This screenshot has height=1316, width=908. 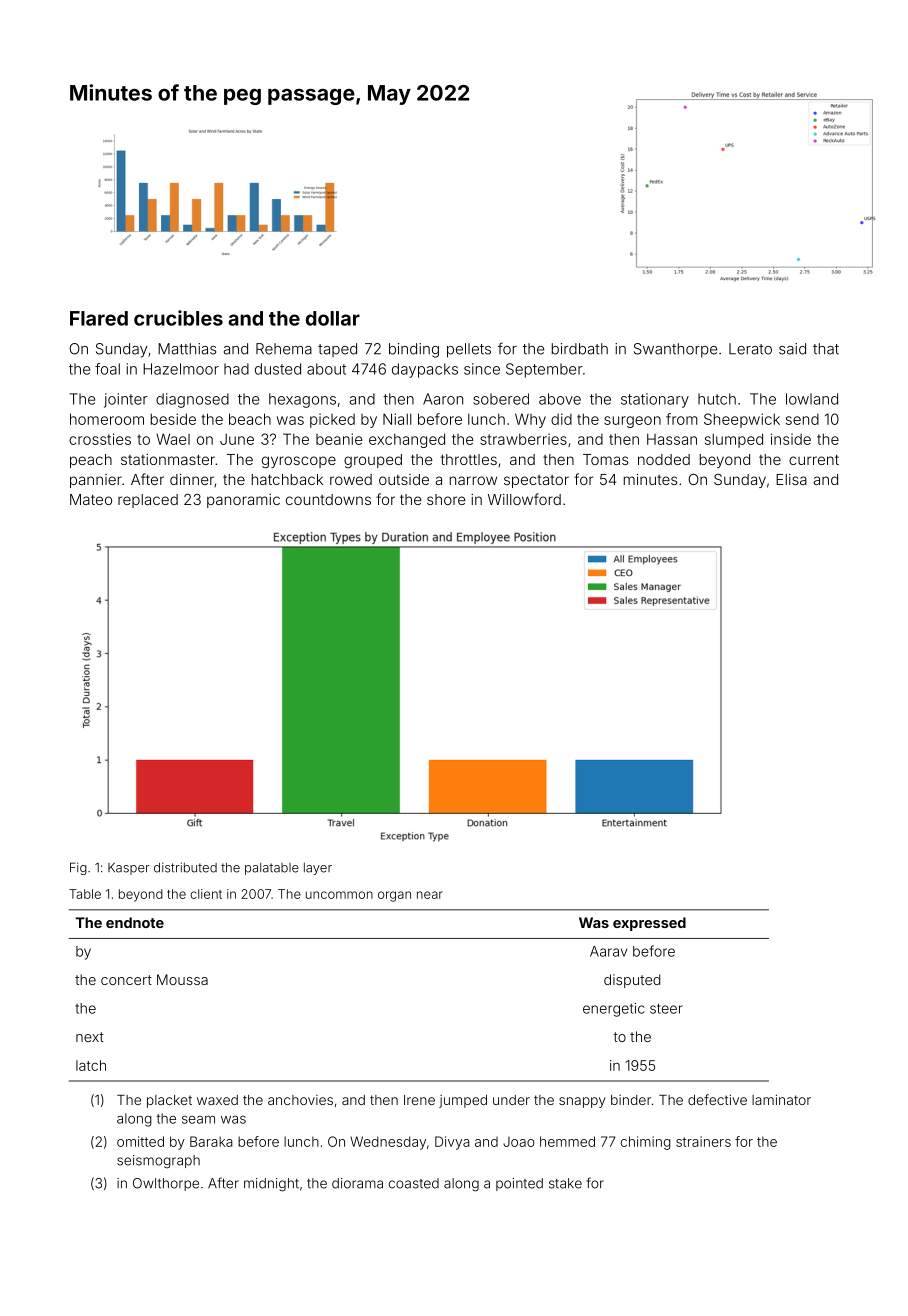 I want to click on near, so click(x=430, y=895).
